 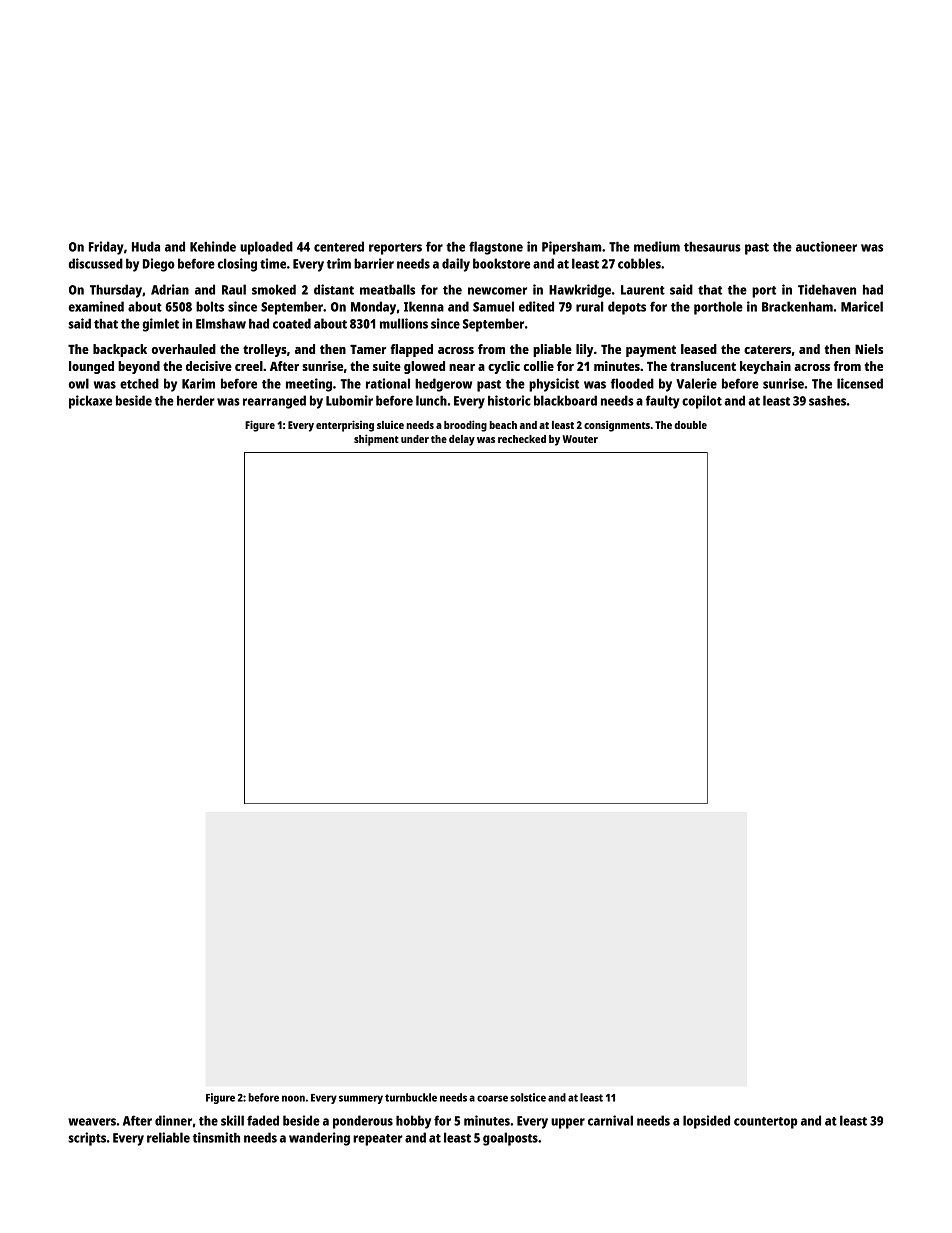 I want to click on rechecked, so click(x=522, y=439).
